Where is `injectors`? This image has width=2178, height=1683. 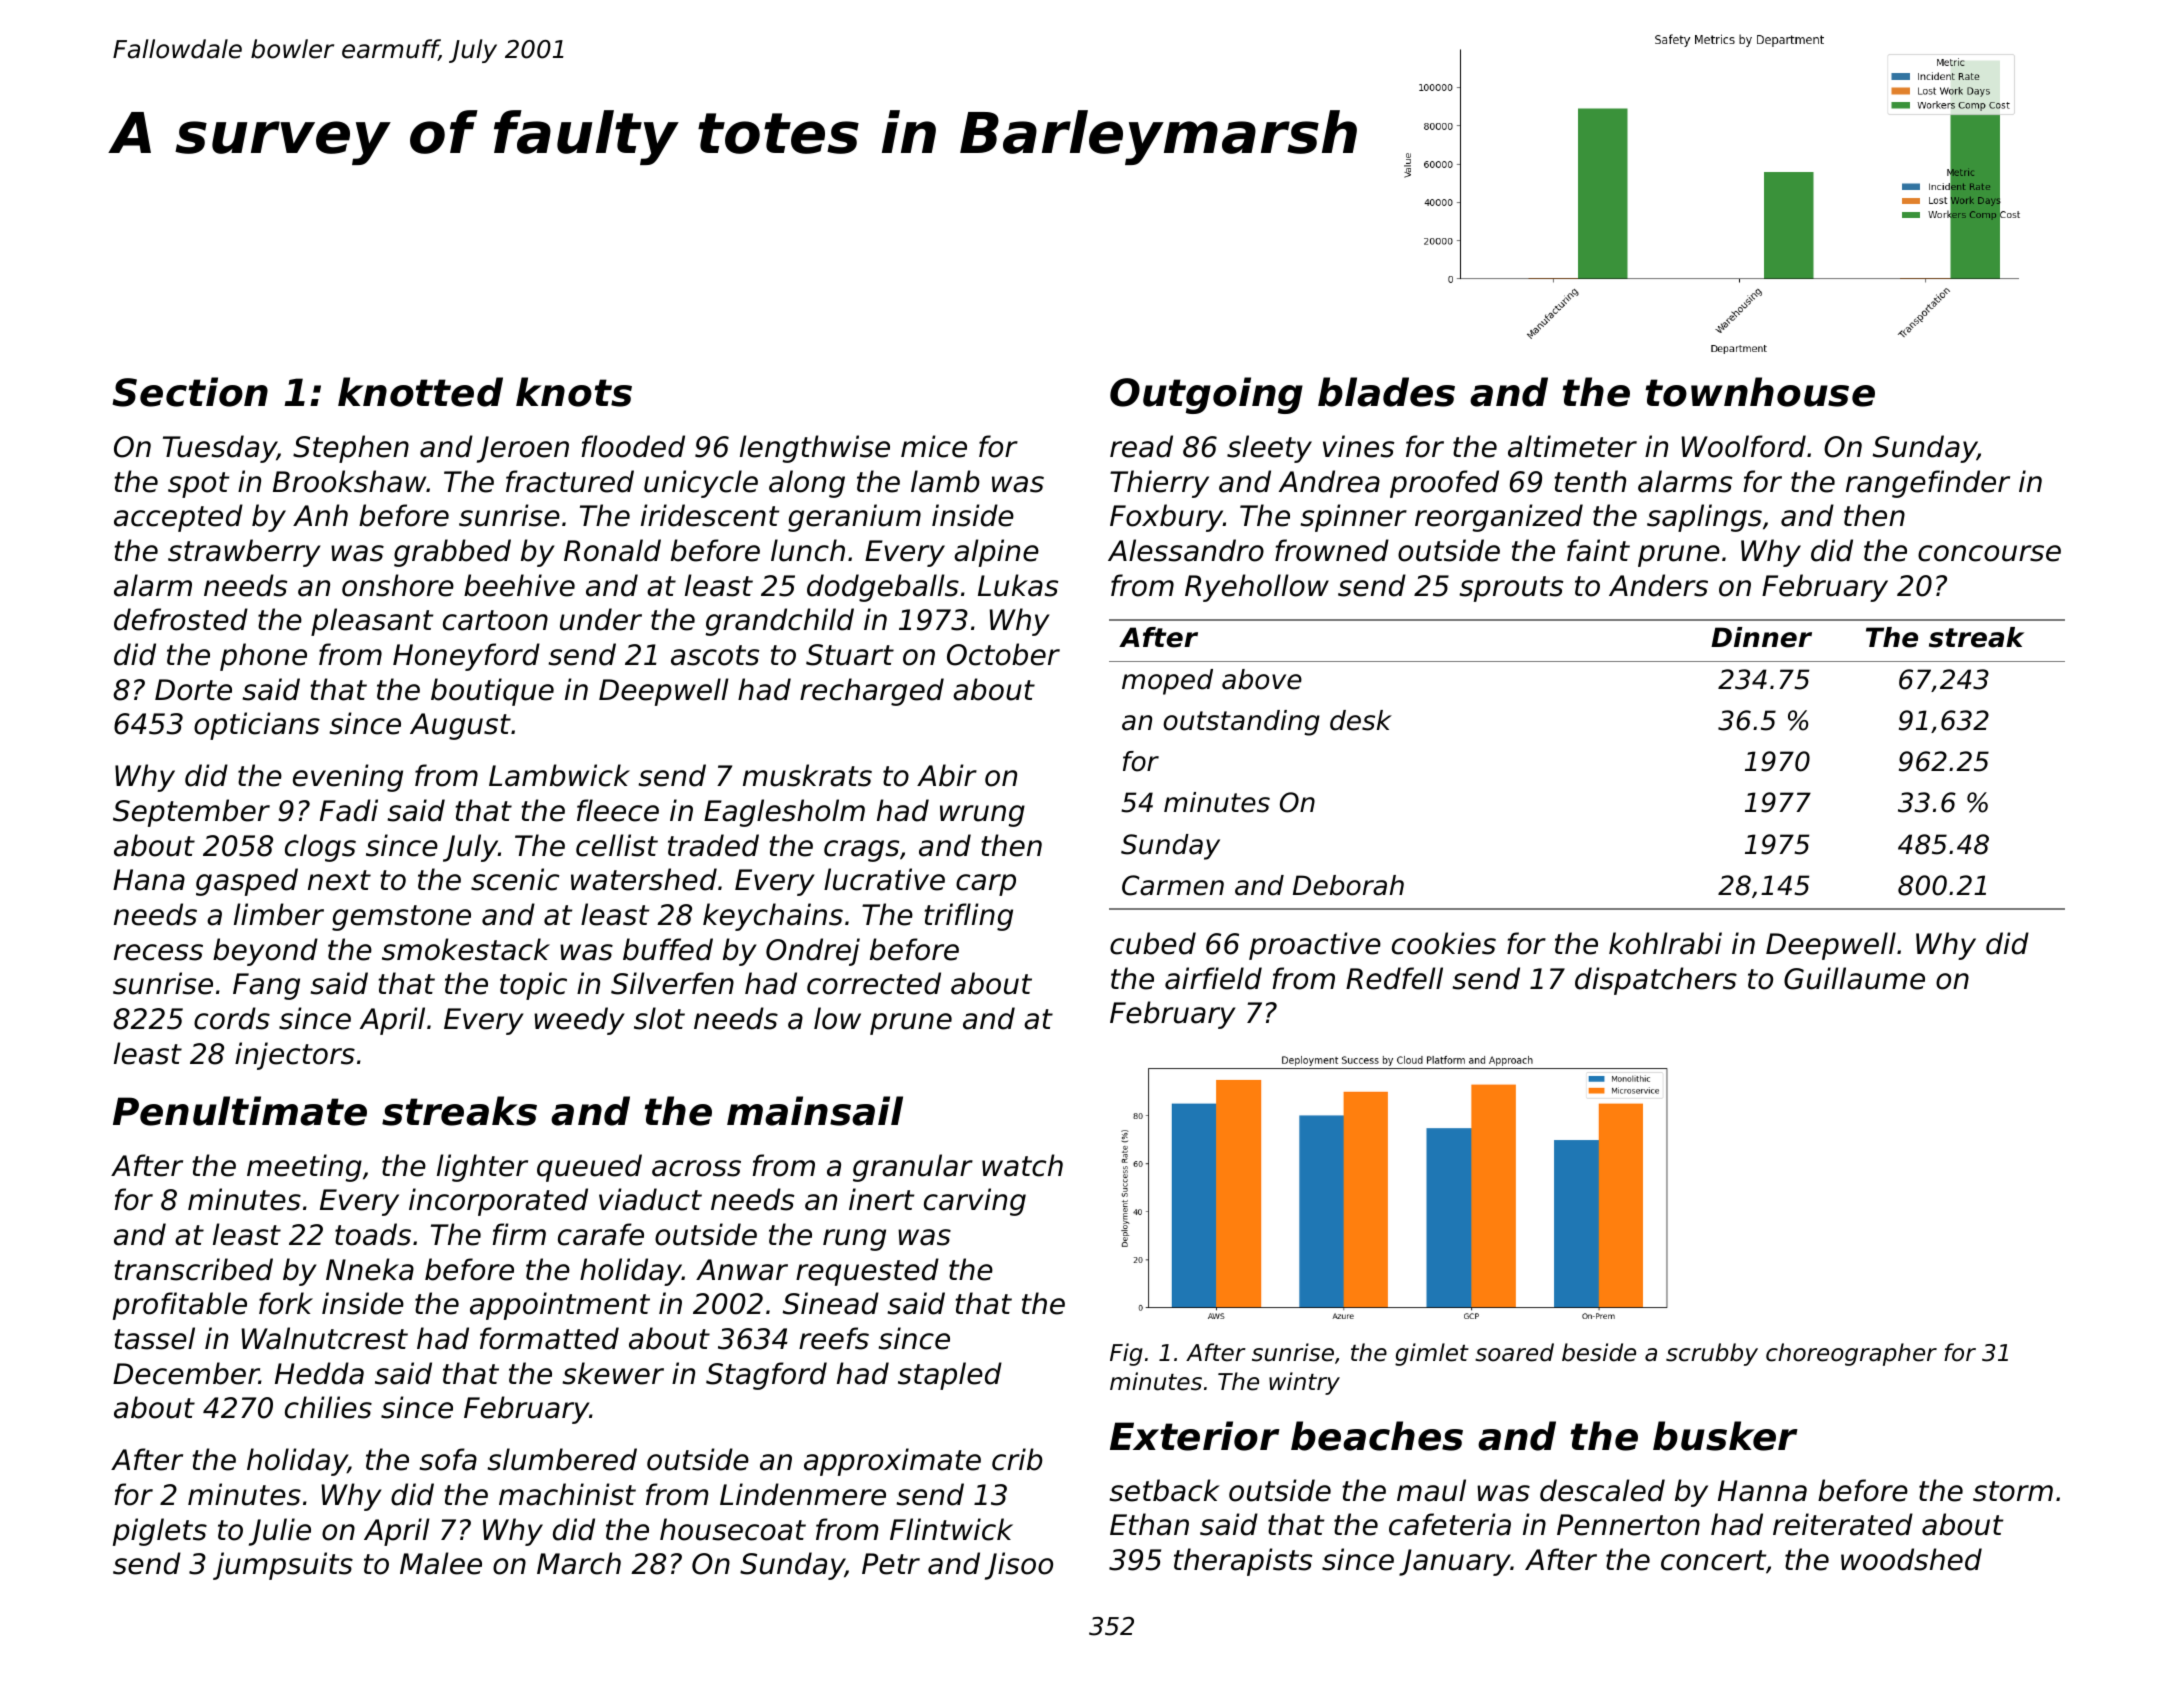 injectors is located at coordinates (295, 1056).
